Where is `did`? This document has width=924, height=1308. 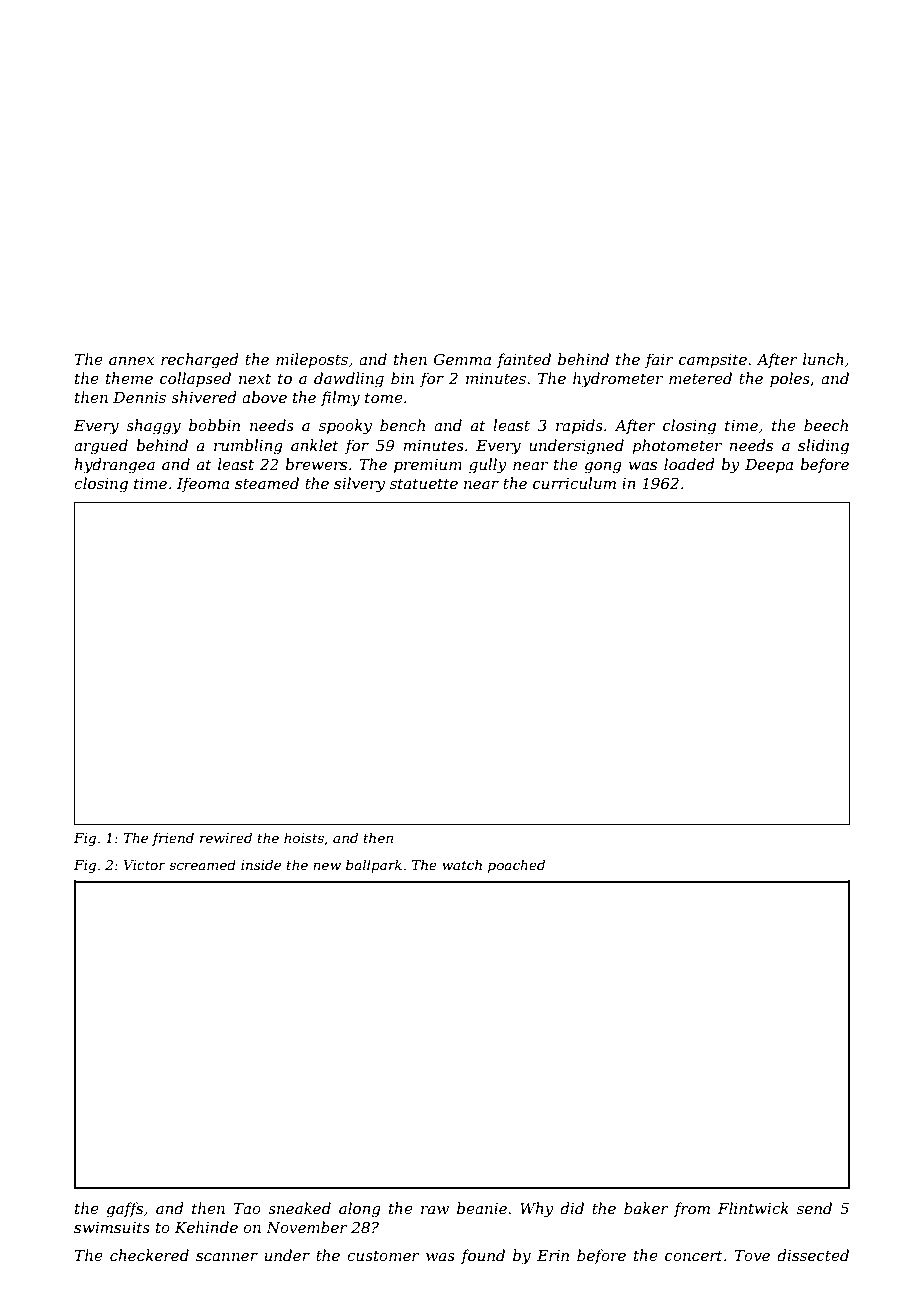
did is located at coordinates (572, 1208).
